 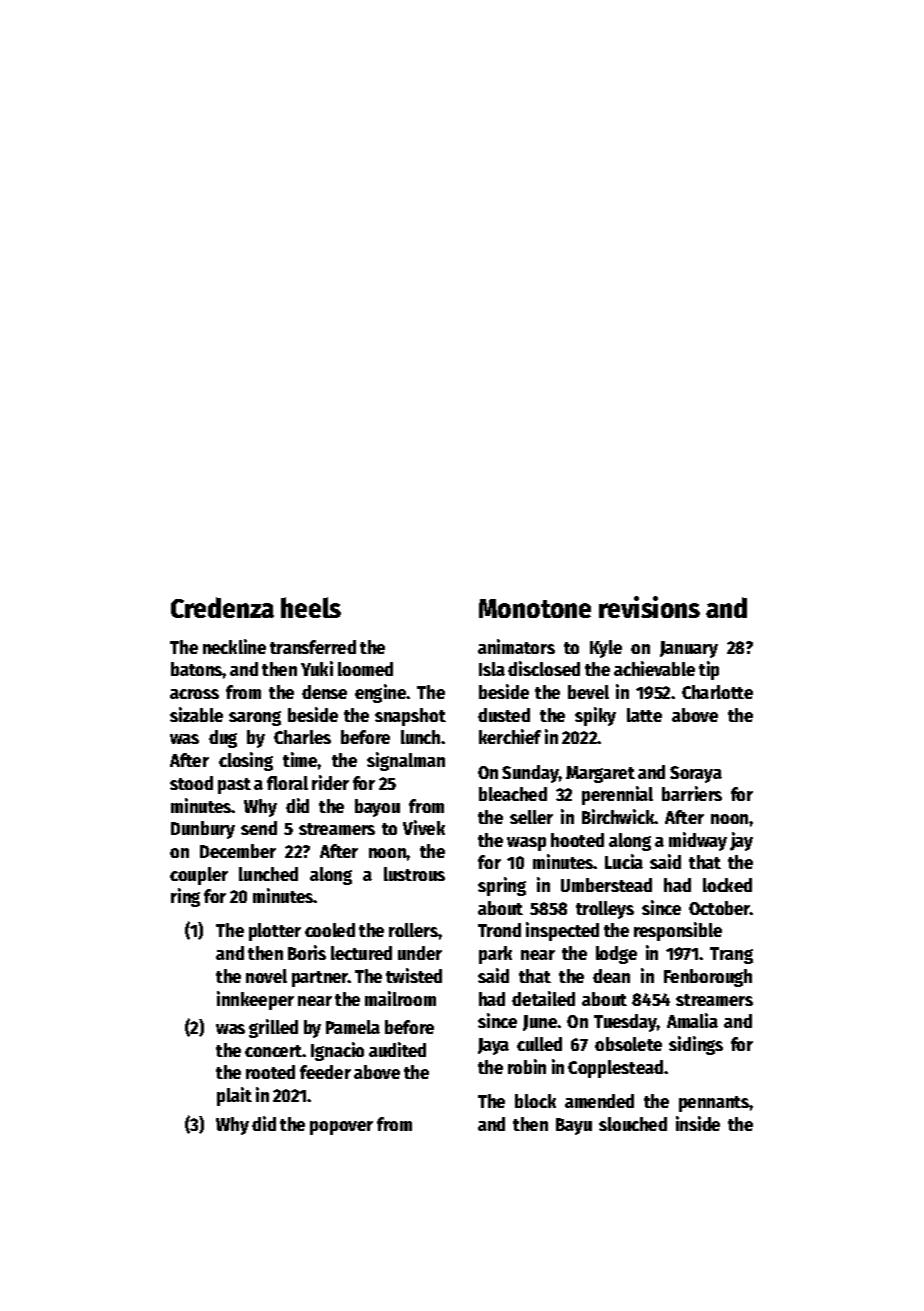 I want to click on midway, so click(x=698, y=841).
